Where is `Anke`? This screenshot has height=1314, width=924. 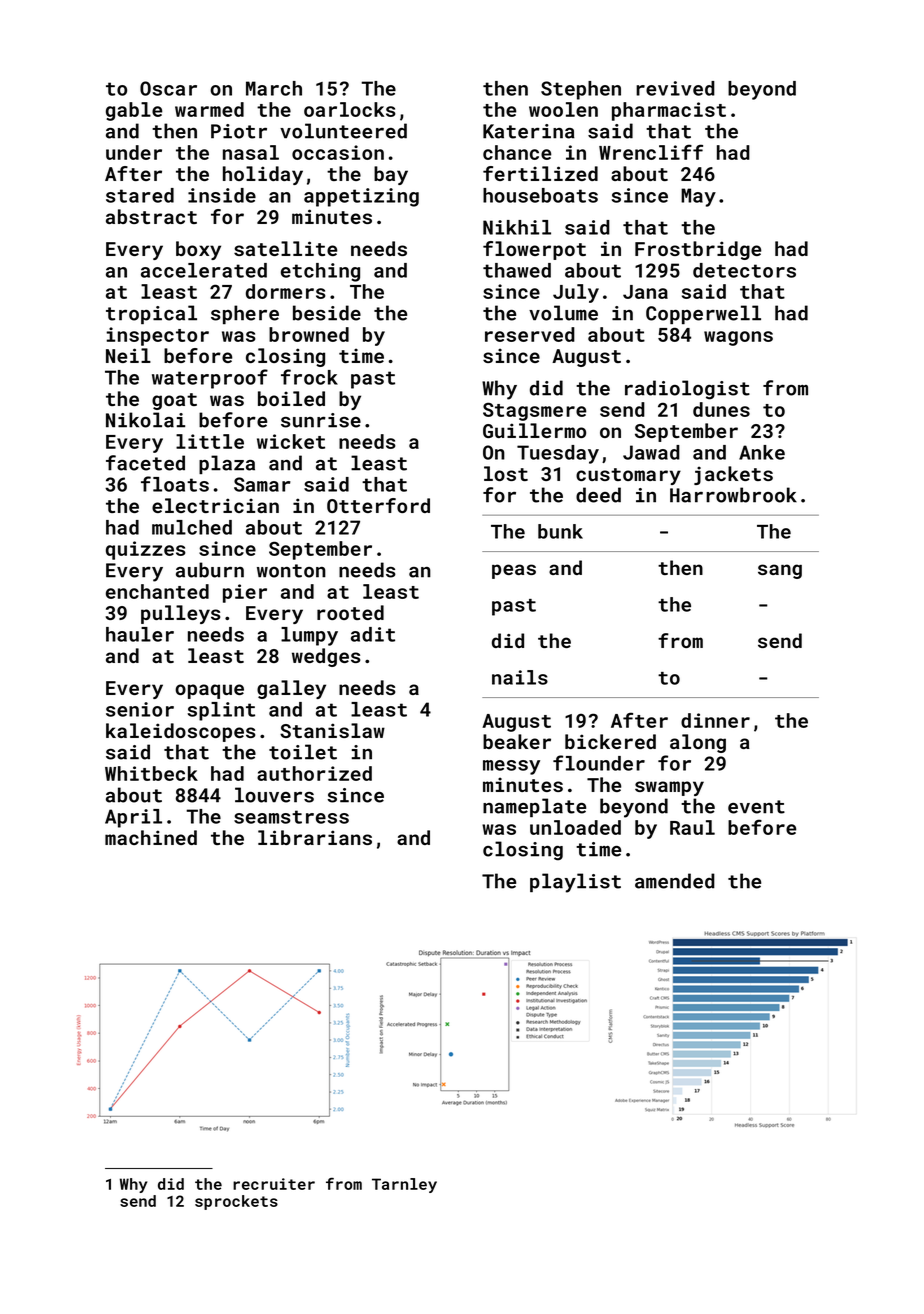
Anke is located at coordinates (762, 452).
